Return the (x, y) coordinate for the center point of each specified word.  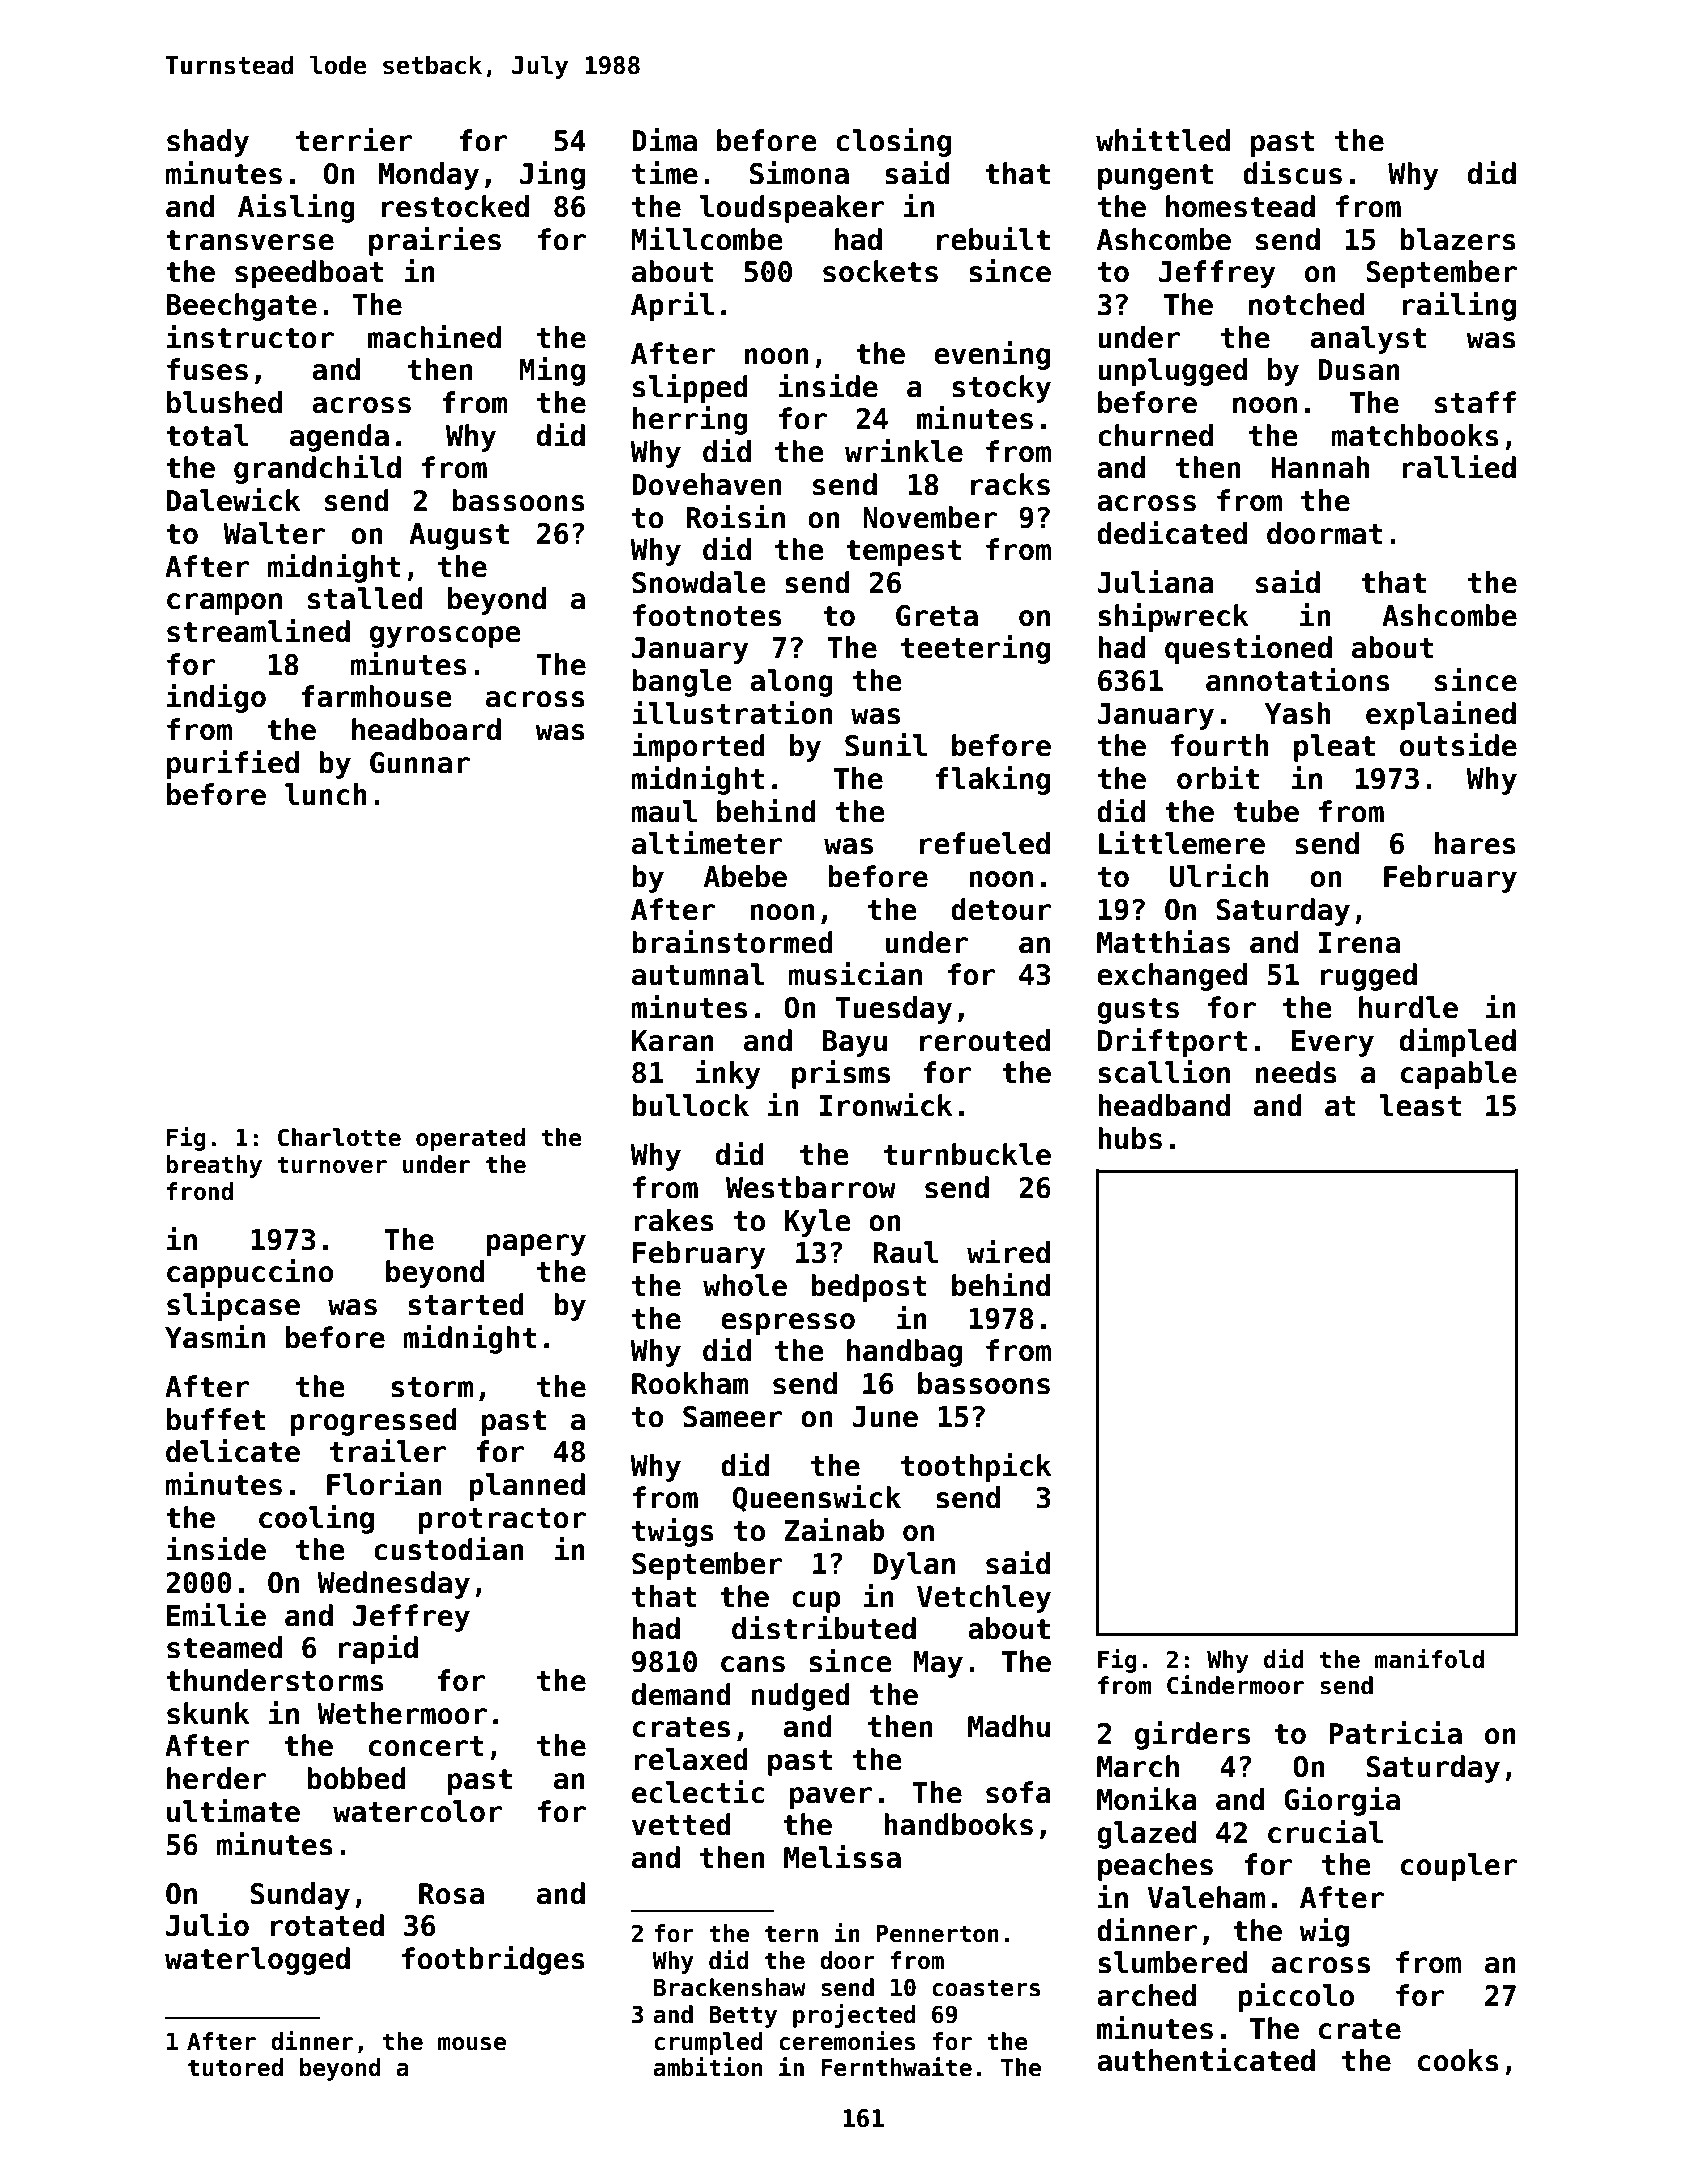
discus (1292, 173)
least (1420, 1105)
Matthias (1163, 942)
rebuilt (993, 239)
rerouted (985, 1040)
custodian (448, 1549)
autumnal (698, 974)
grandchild (317, 469)
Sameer (733, 1417)
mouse (472, 2044)
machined (434, 337)
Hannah (1320, 467)
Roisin (735, 517)
